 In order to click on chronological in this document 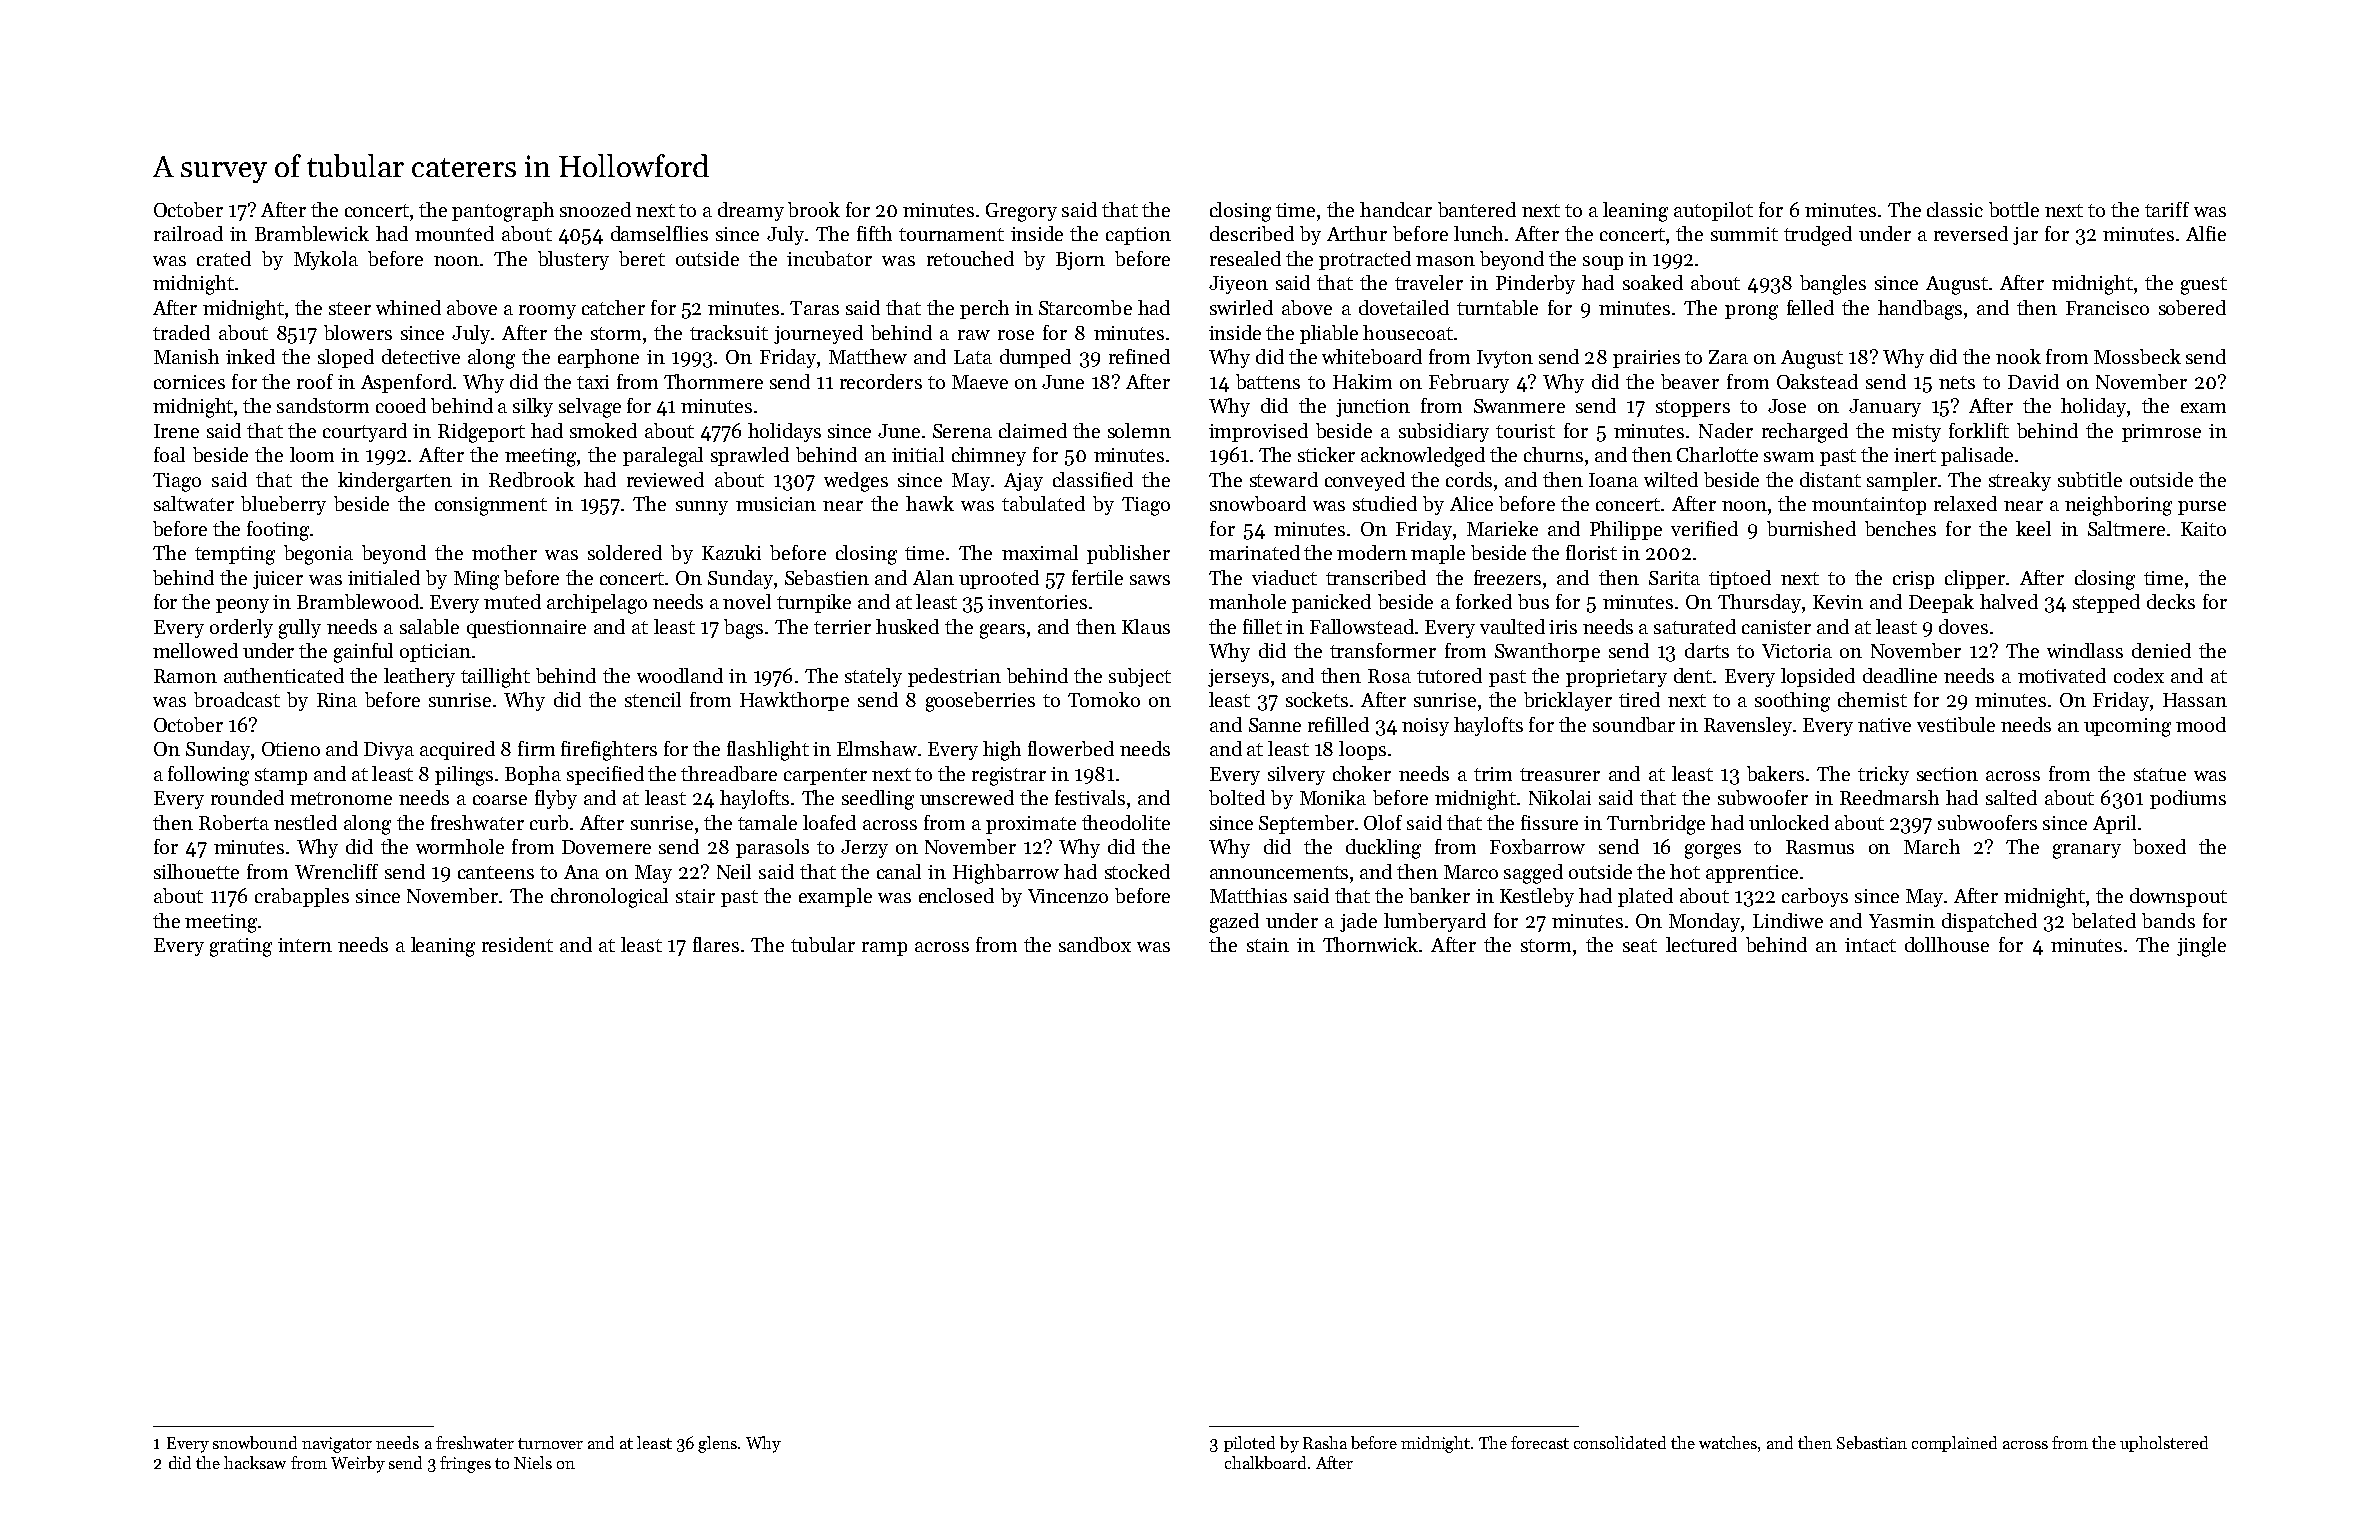, I will do `click(609, 898)`.
